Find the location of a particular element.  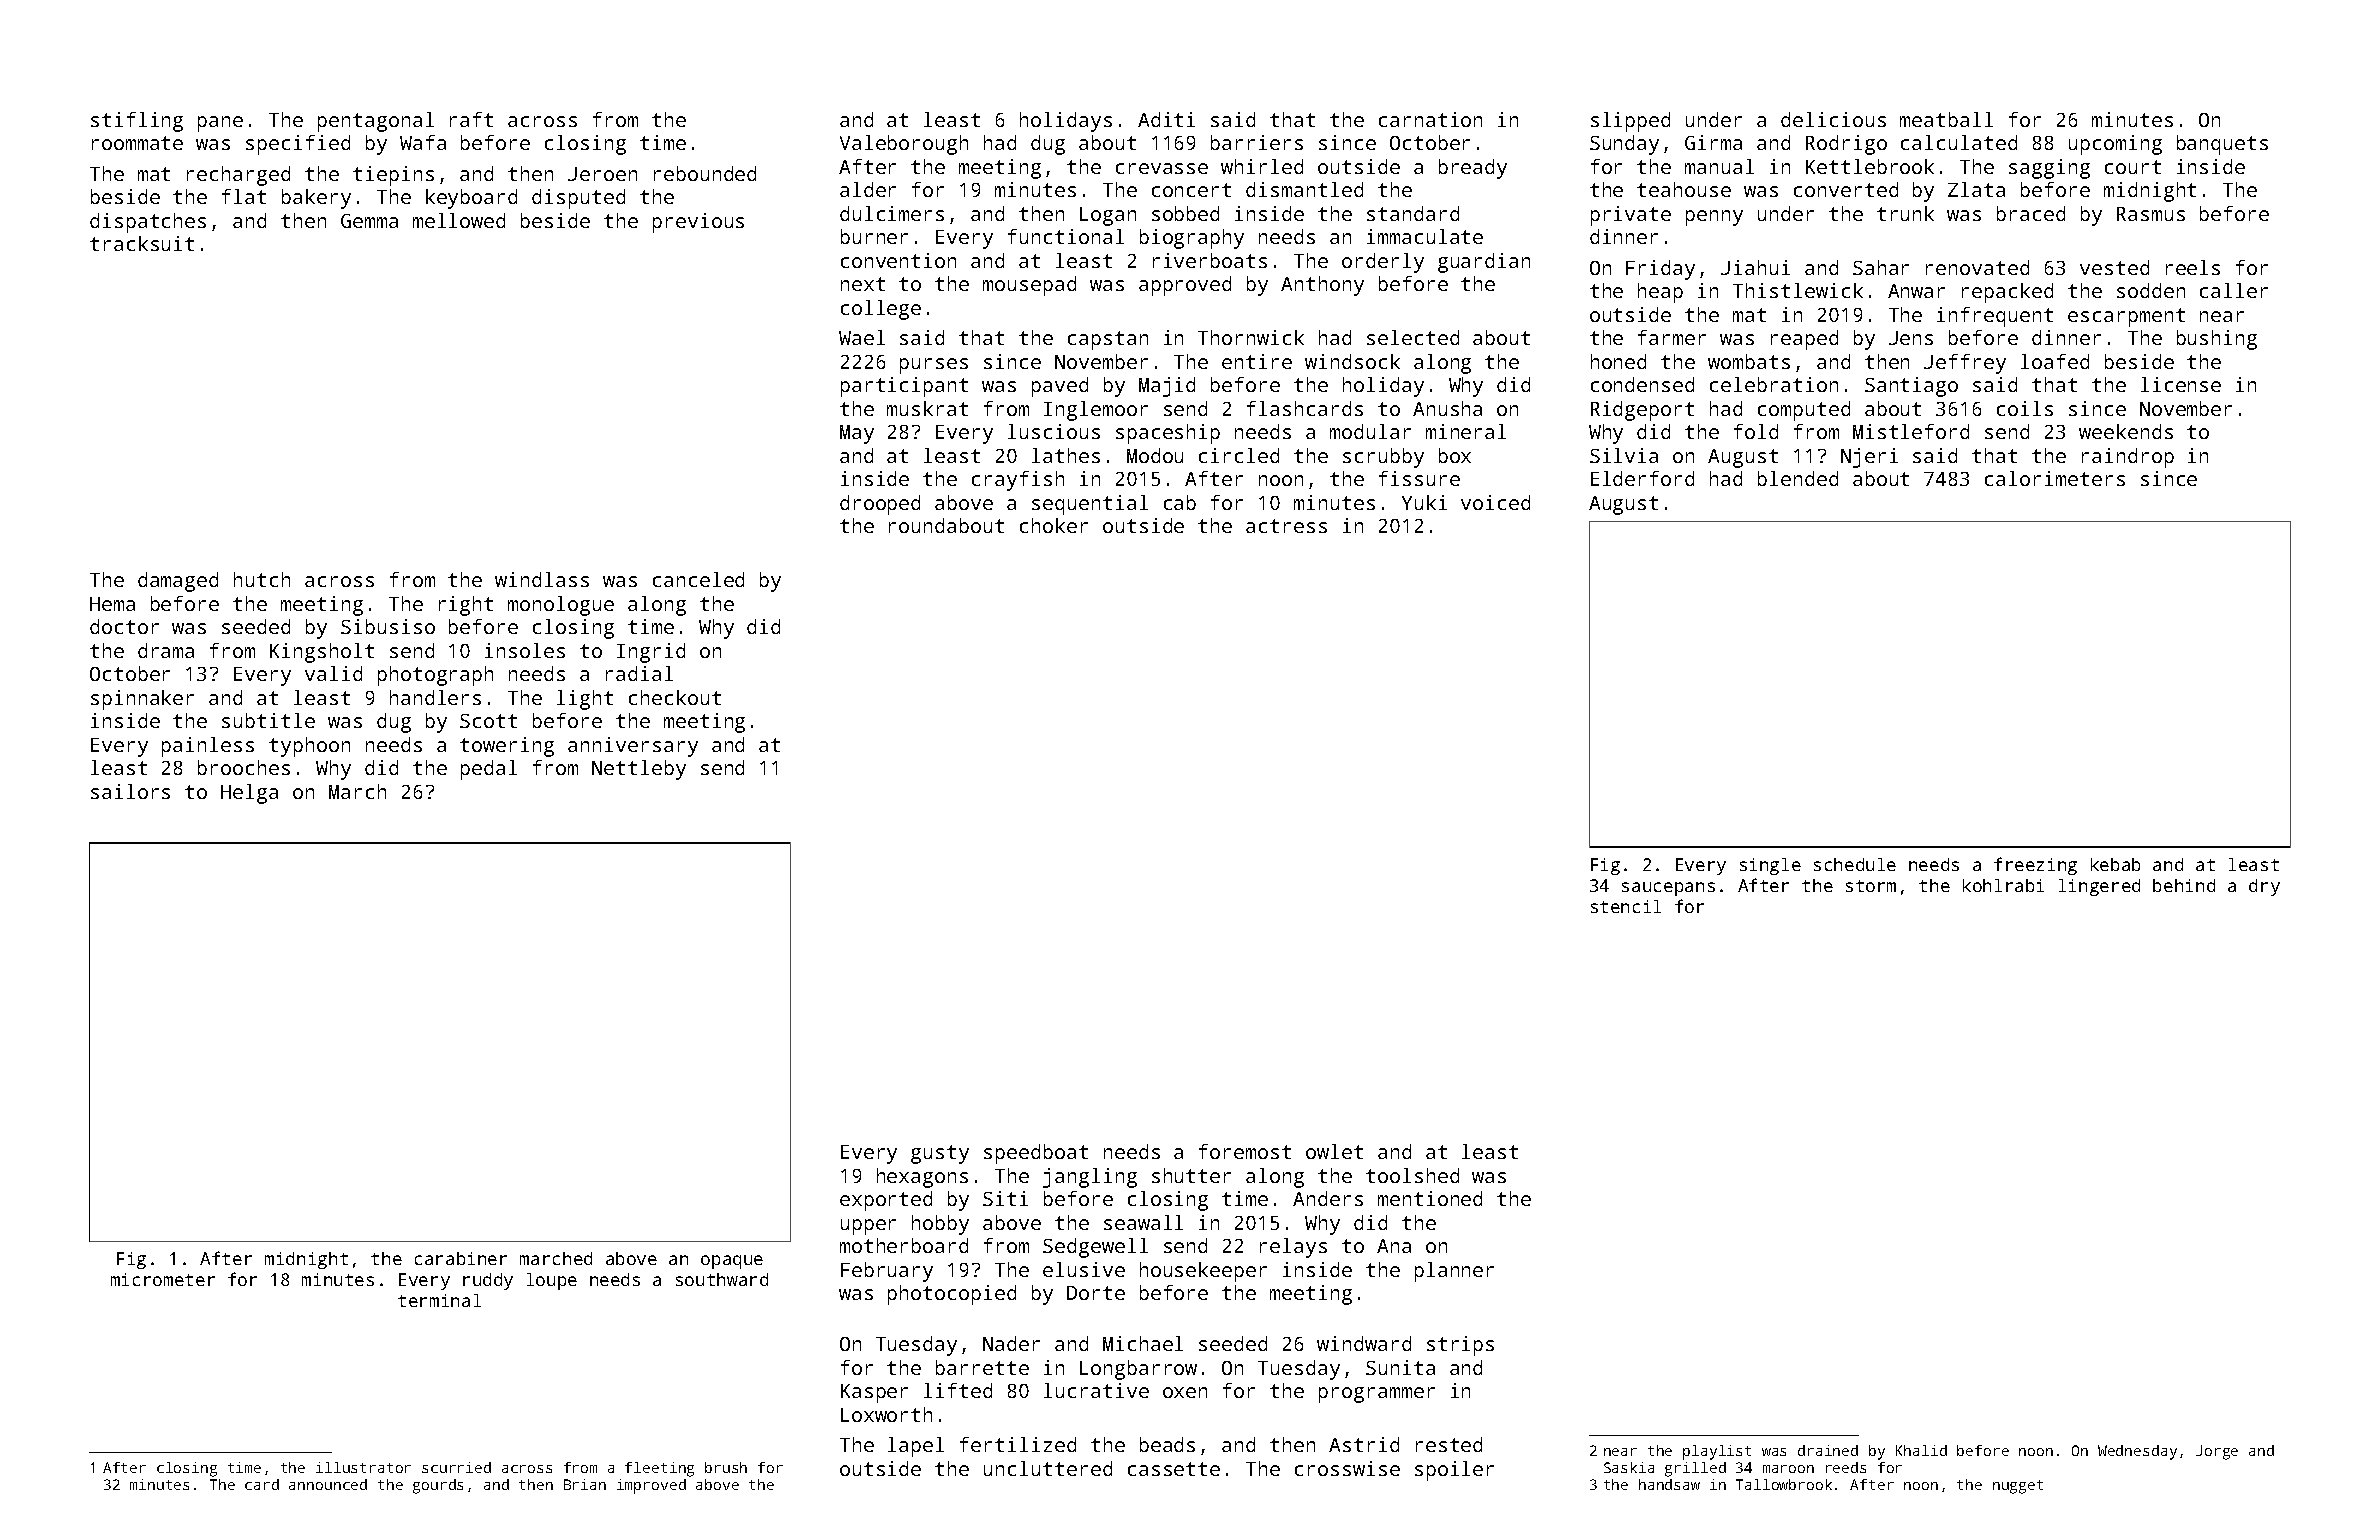

Valeborough is located at coordinates (904, 145).
